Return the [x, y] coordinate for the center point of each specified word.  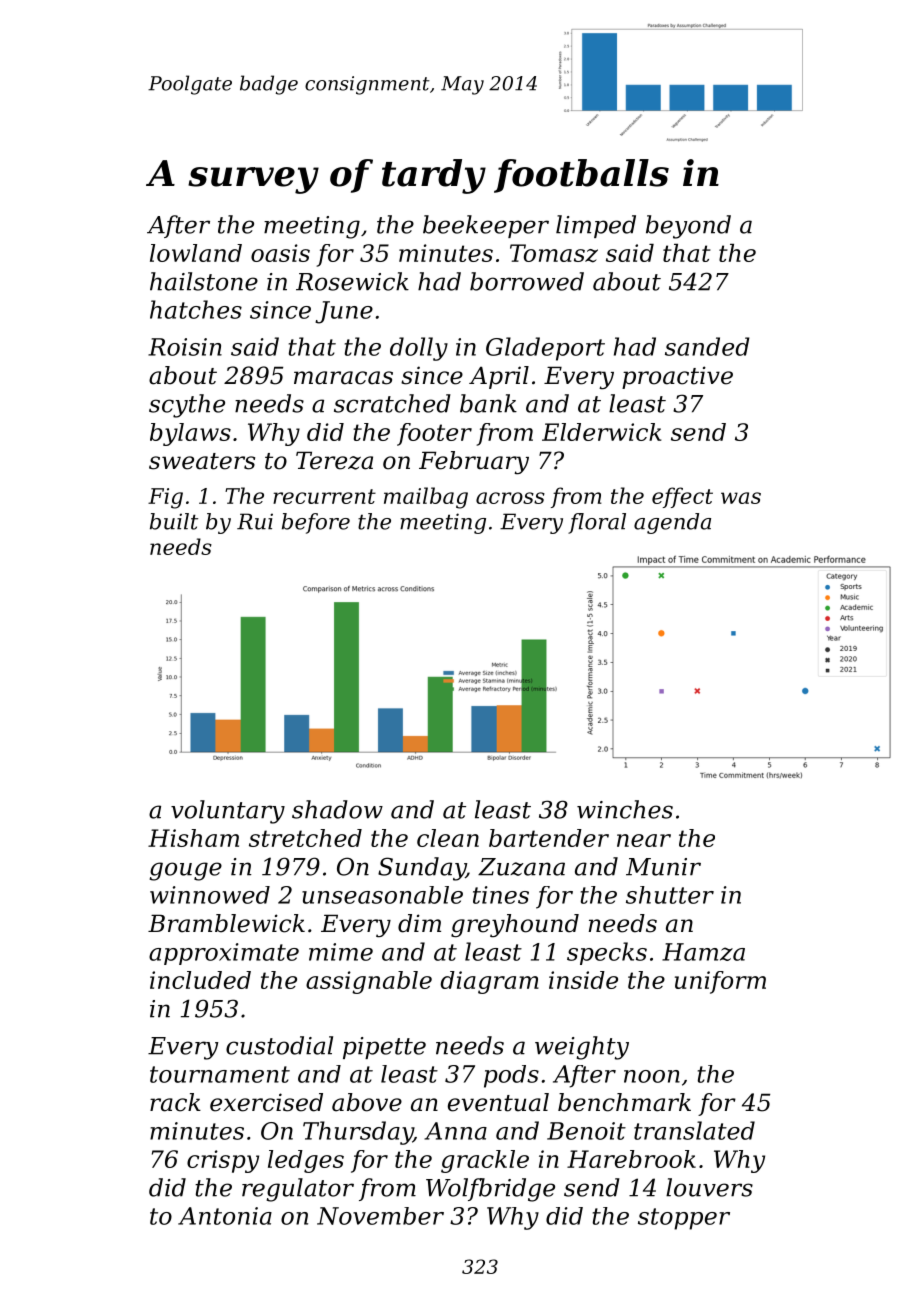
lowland [196, 253]
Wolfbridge [490, 1190]
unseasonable [382, 895]
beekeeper [486, 226]
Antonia [225, 1216]
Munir [663, 867]
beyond [688, 227]
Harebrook [631, 1159]
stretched [305, 838]
